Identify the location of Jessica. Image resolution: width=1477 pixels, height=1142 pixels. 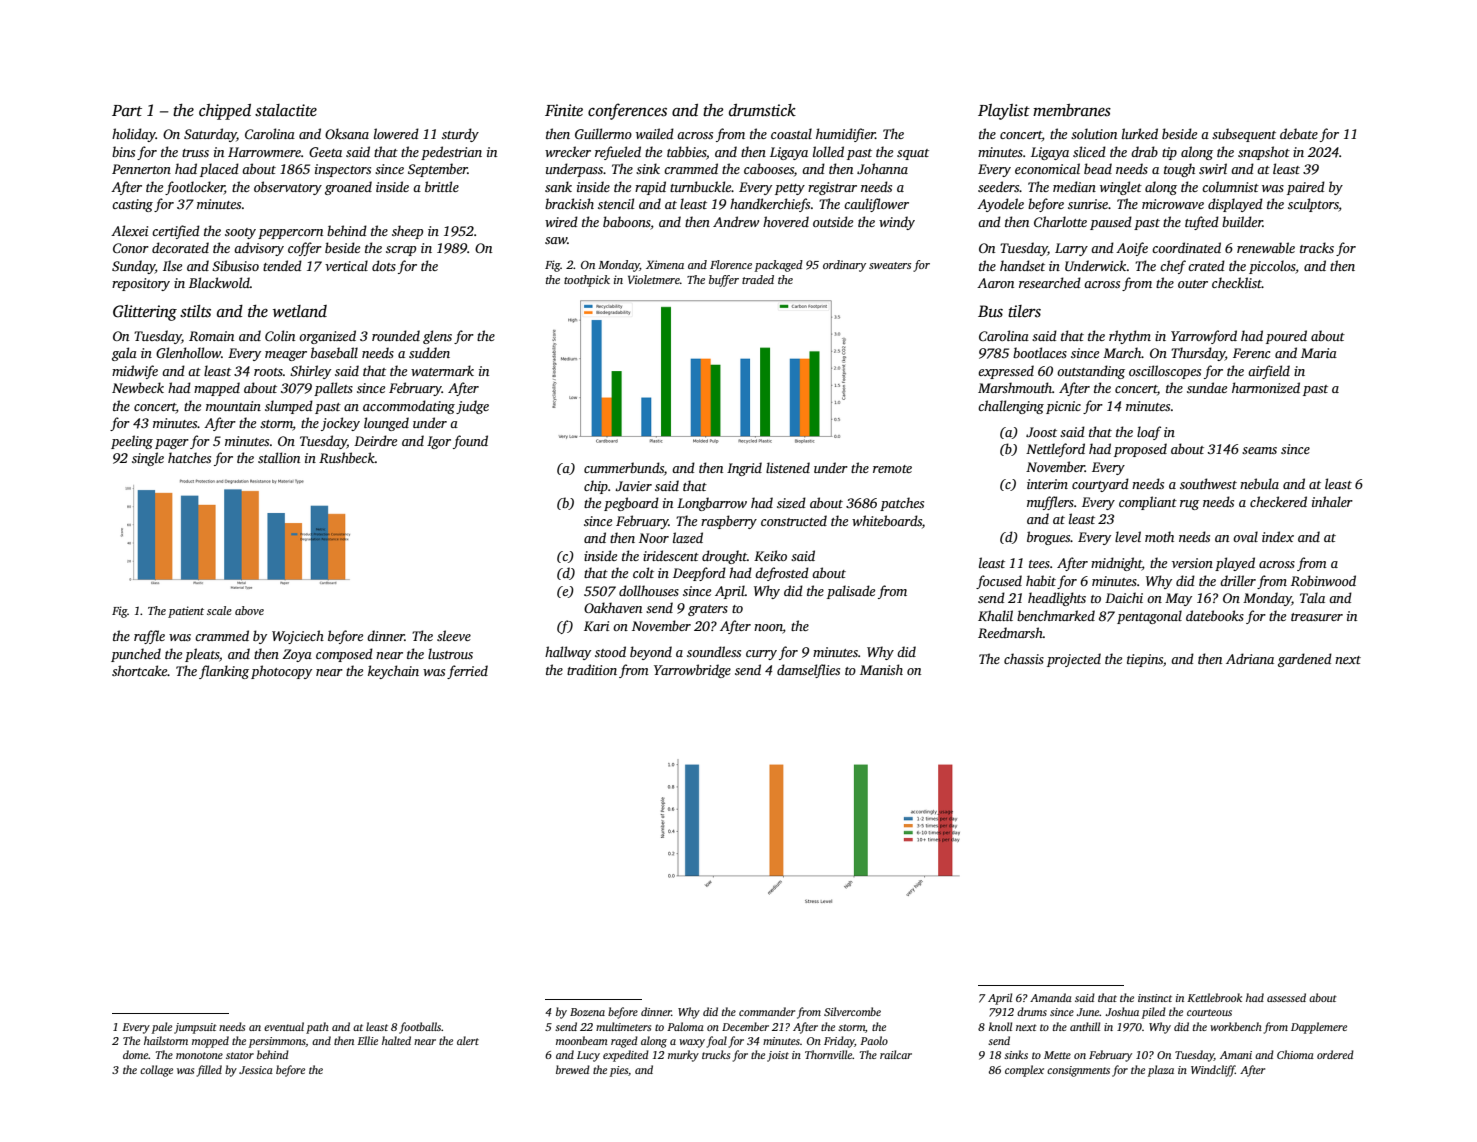
(256, 1070).
